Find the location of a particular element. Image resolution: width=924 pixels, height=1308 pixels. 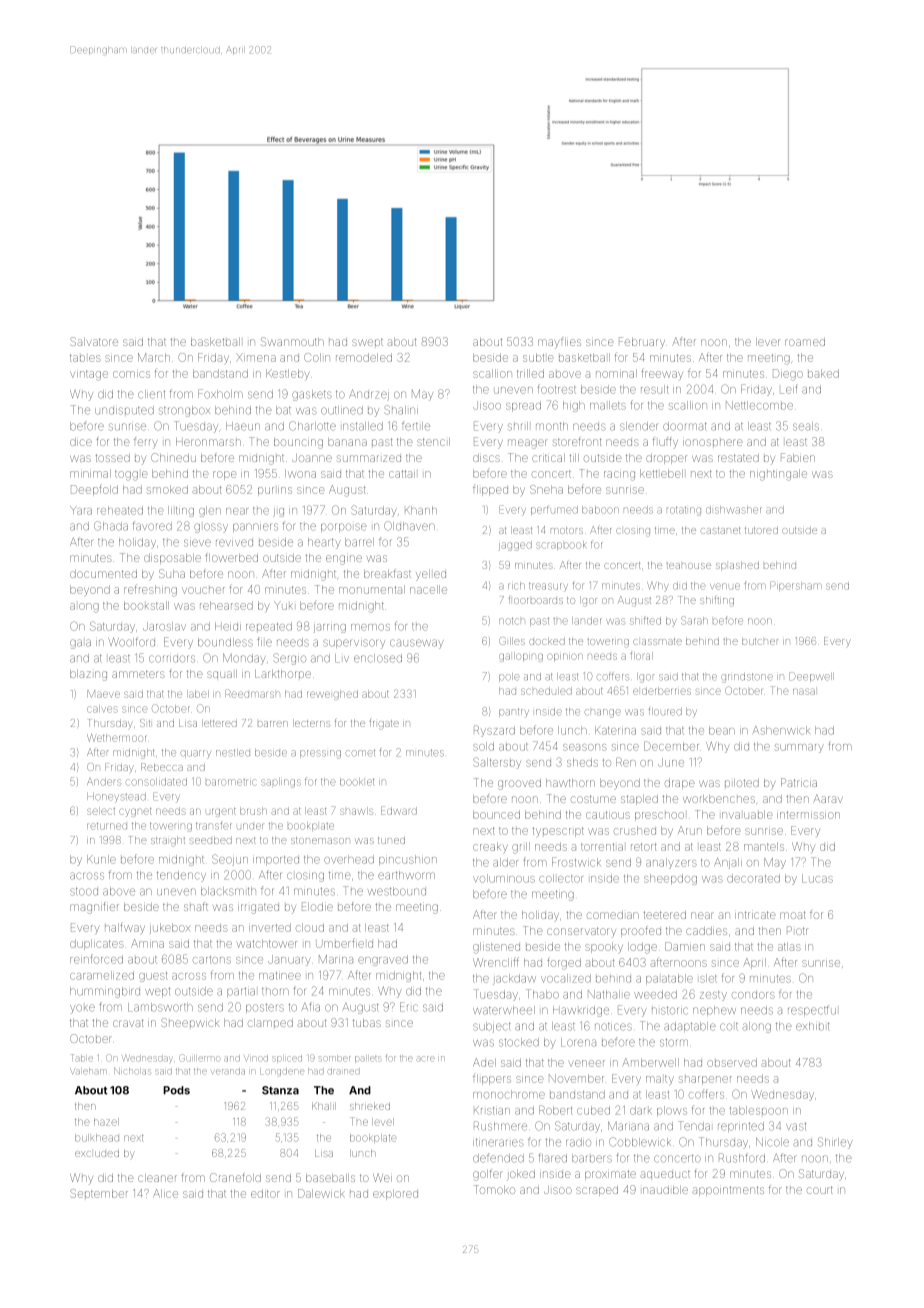

lever is located at coordinates (767, 342).
